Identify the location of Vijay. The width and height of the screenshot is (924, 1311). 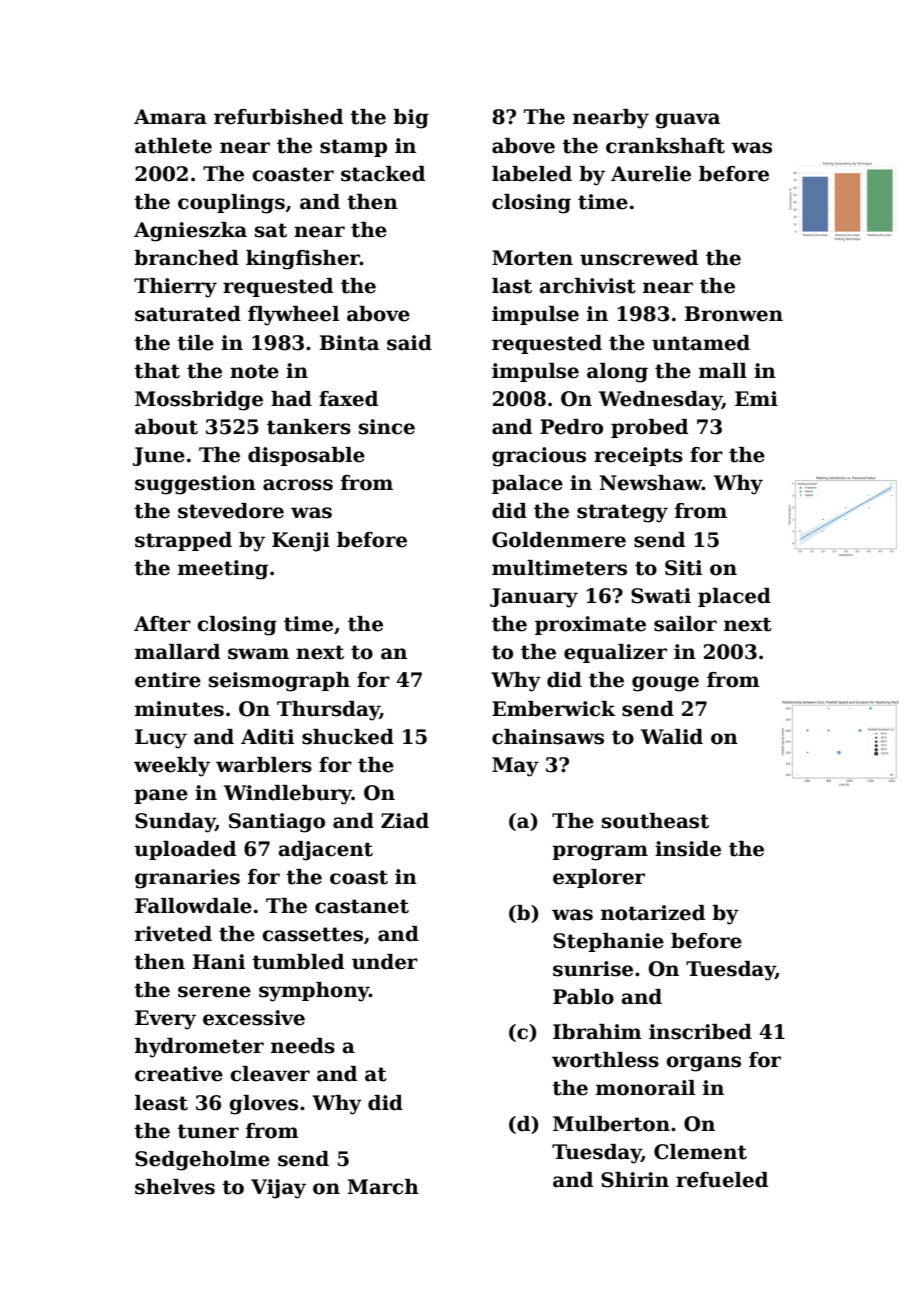
(278, 1189).
